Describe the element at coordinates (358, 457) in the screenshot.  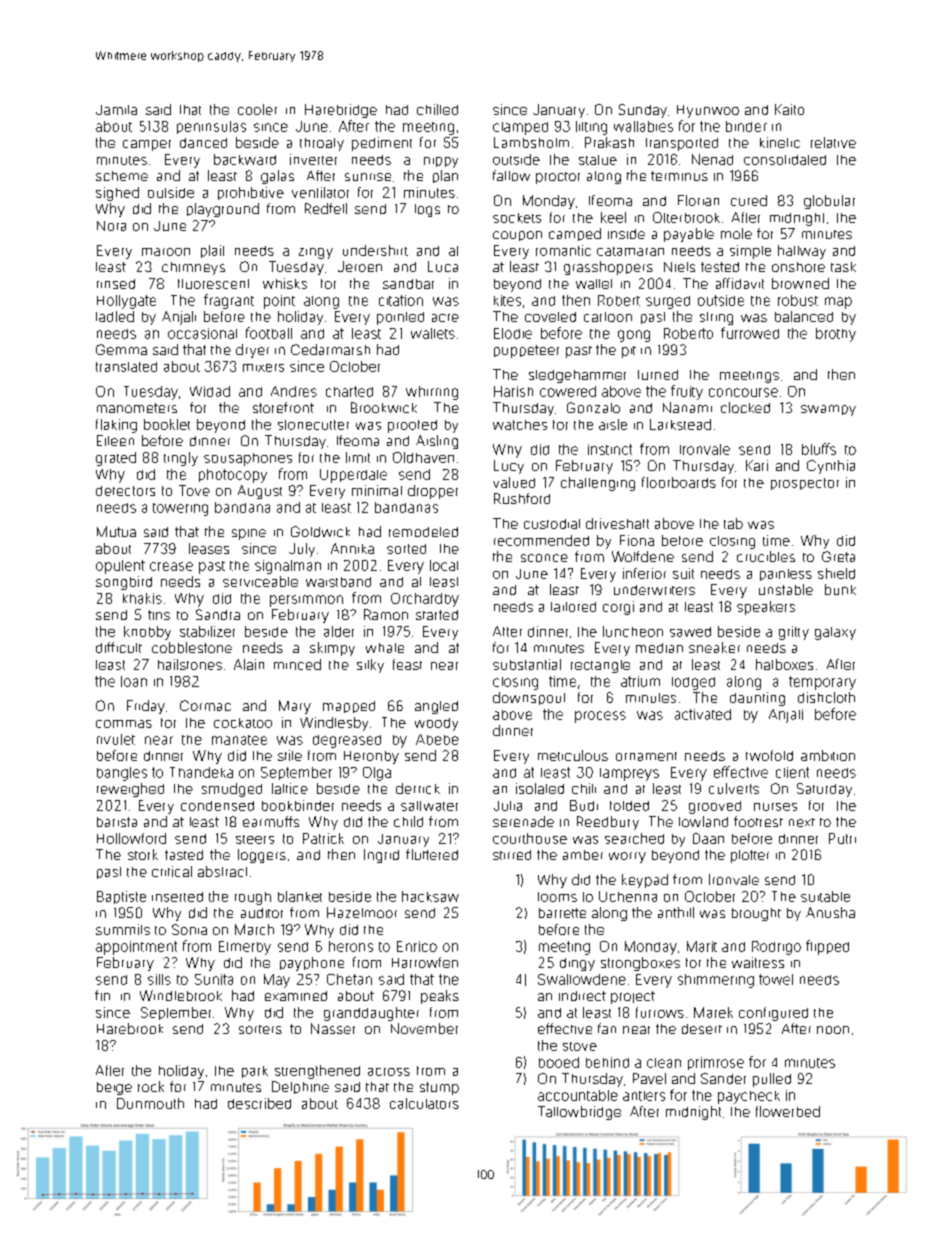
I see `limit` at that location.
